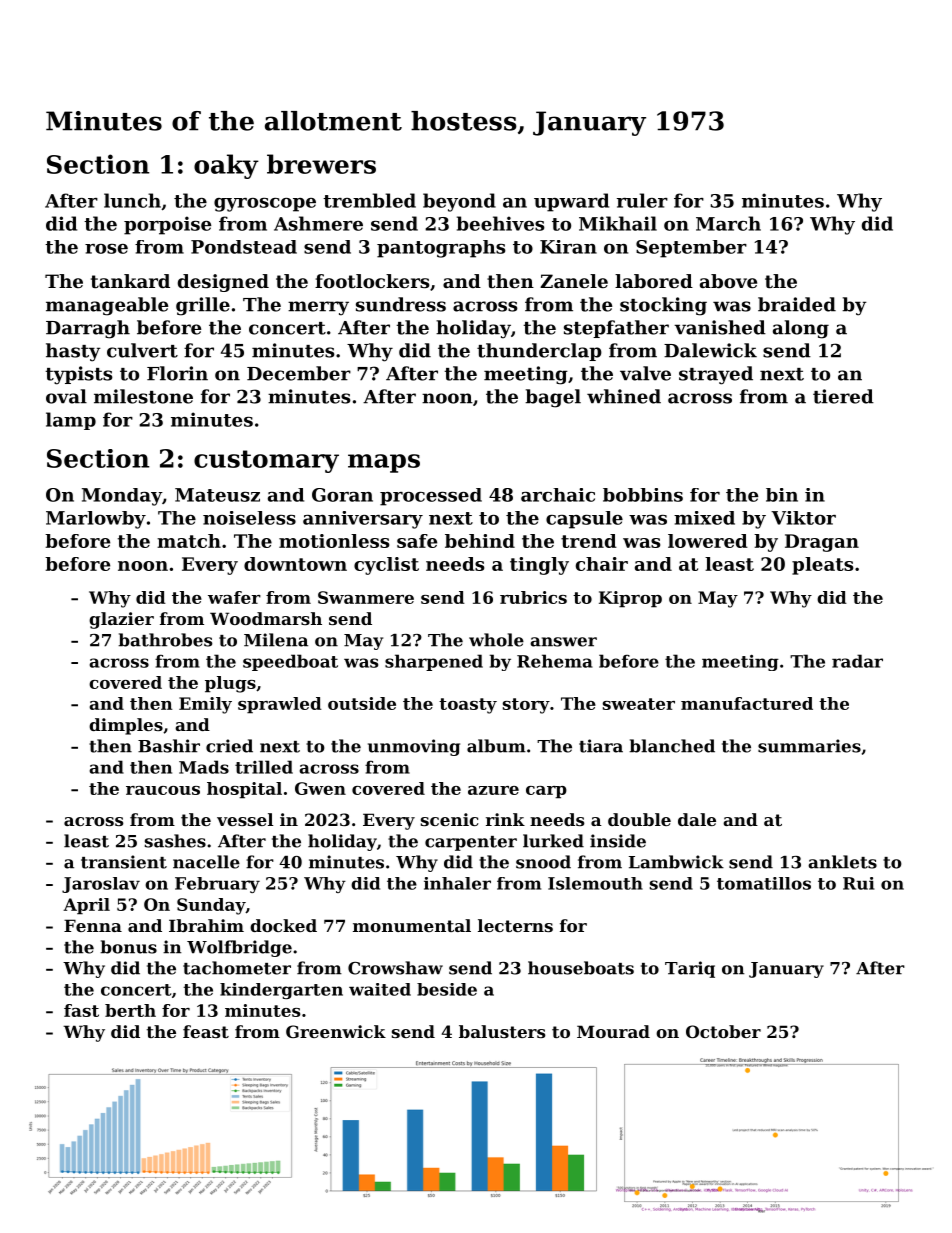  What do you see at coordinates (842, 862) in the document?
I see `anklets` at bounding box center [842, 862].
